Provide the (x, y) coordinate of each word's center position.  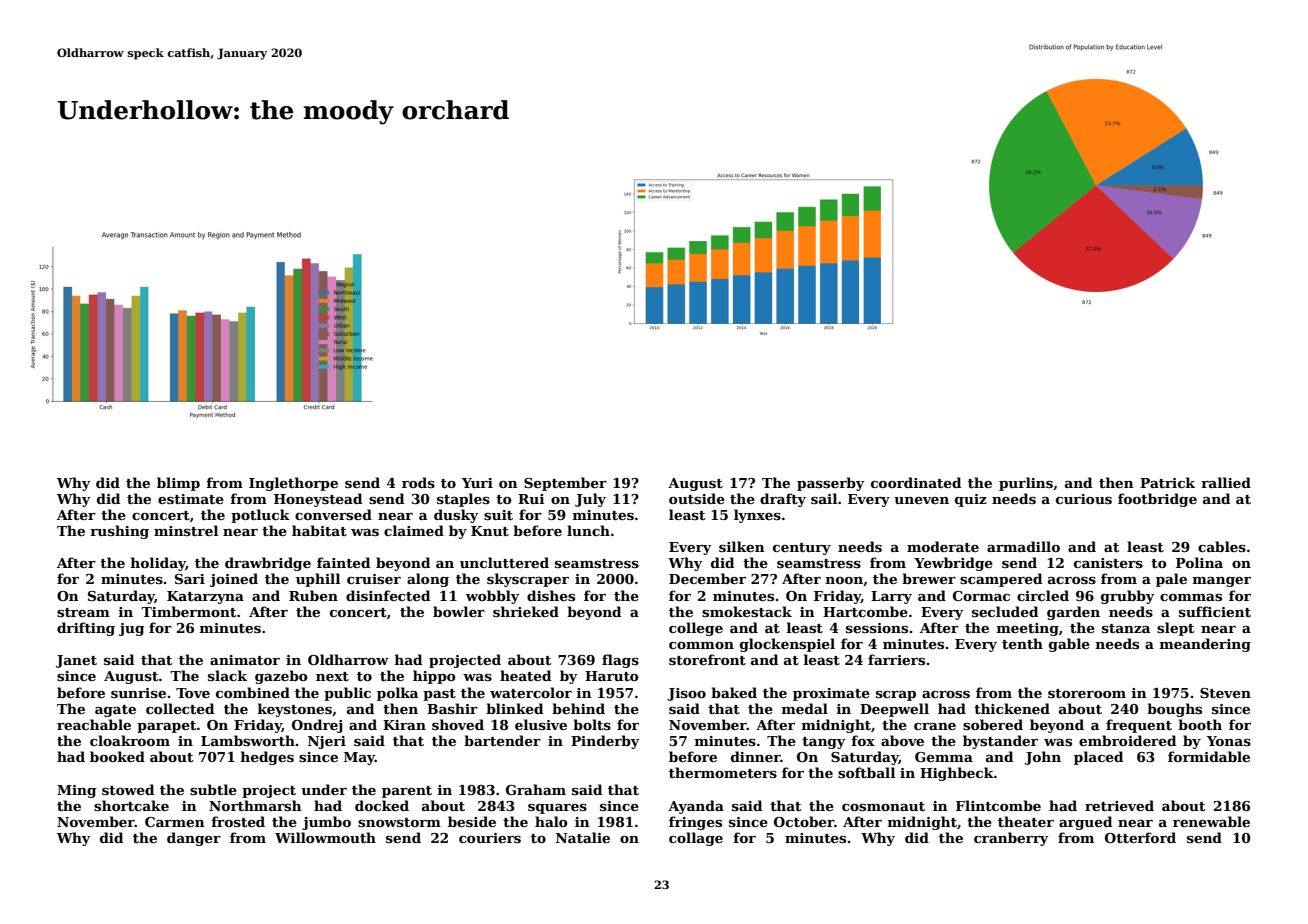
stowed (128, 789)
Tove (193, 693)
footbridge (1157, 500)
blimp (178, 484)
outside (697, 498)
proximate (831, 694)
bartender (502, 740)
